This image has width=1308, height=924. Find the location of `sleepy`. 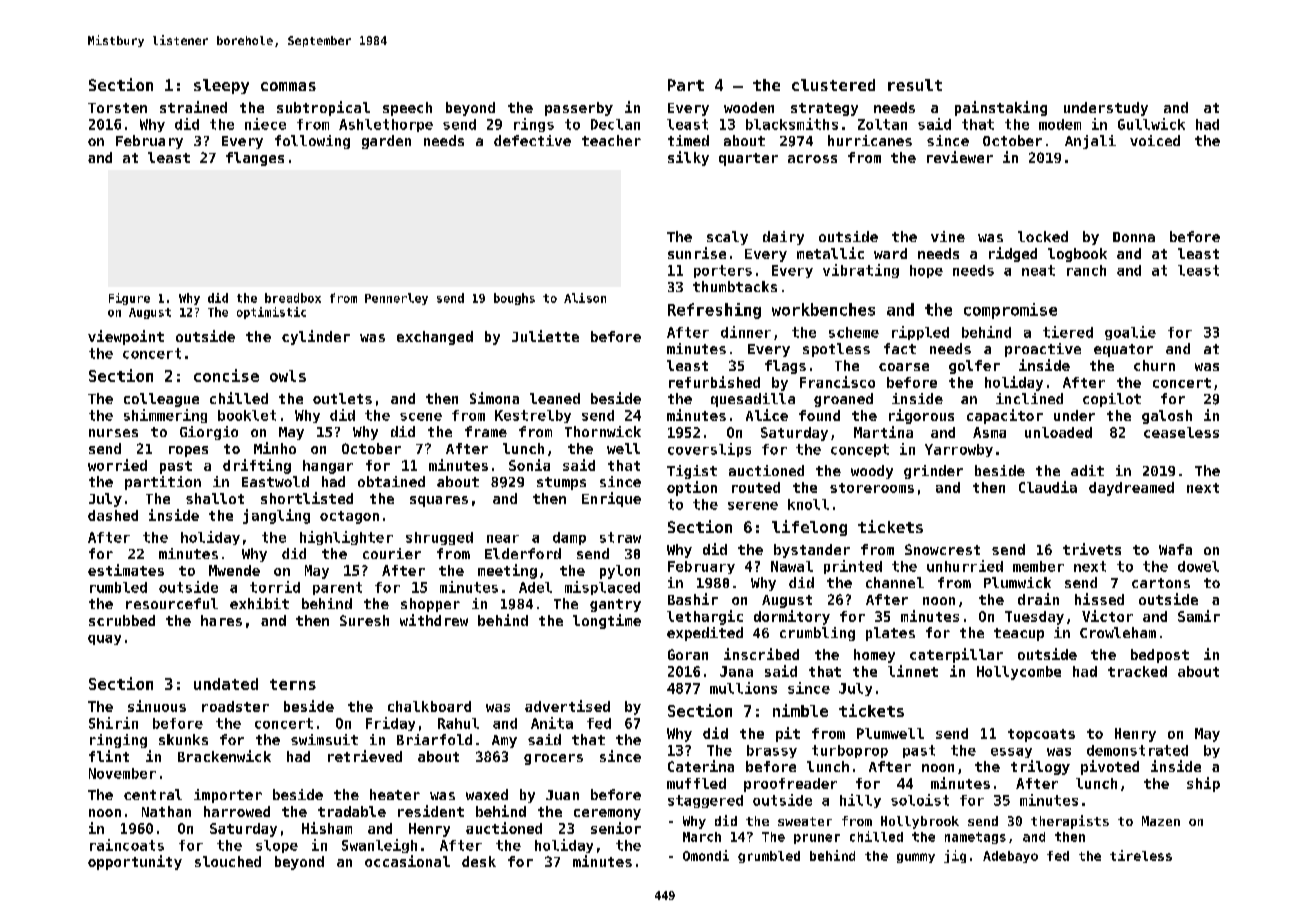

sleepy is located at coordinates (221, 86).
